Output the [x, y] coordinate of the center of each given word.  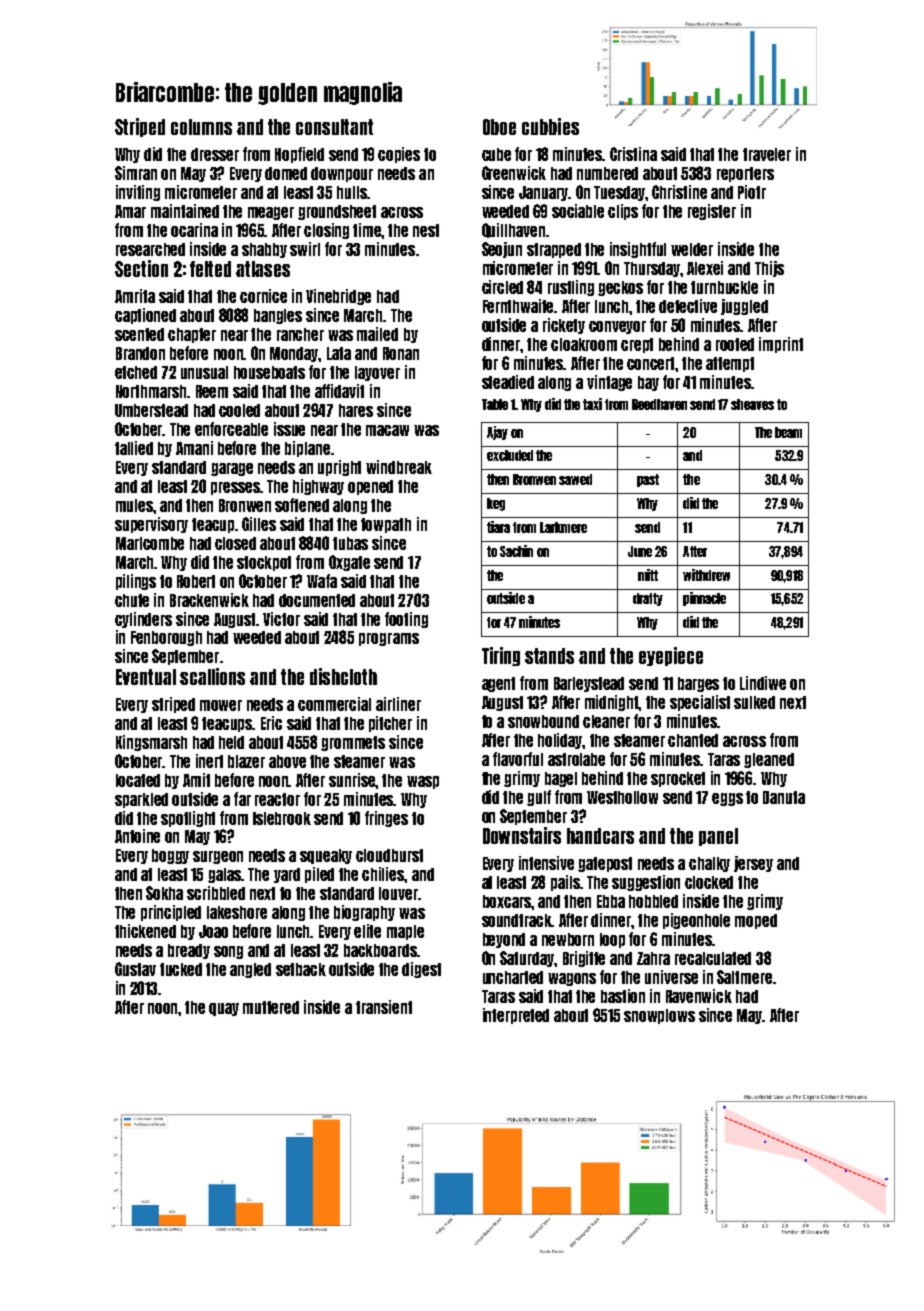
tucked [181, 969]
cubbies [550, 126]
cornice [263, 296]
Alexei [705, 268]
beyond [504, 940]
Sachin [516, 551]
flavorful [518, 759]
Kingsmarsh [151, 743]
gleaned [769, 760]
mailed [377, 334]
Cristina [633, 154]
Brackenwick [209, 600]
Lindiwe [763, 683]
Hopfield [299, 155]
